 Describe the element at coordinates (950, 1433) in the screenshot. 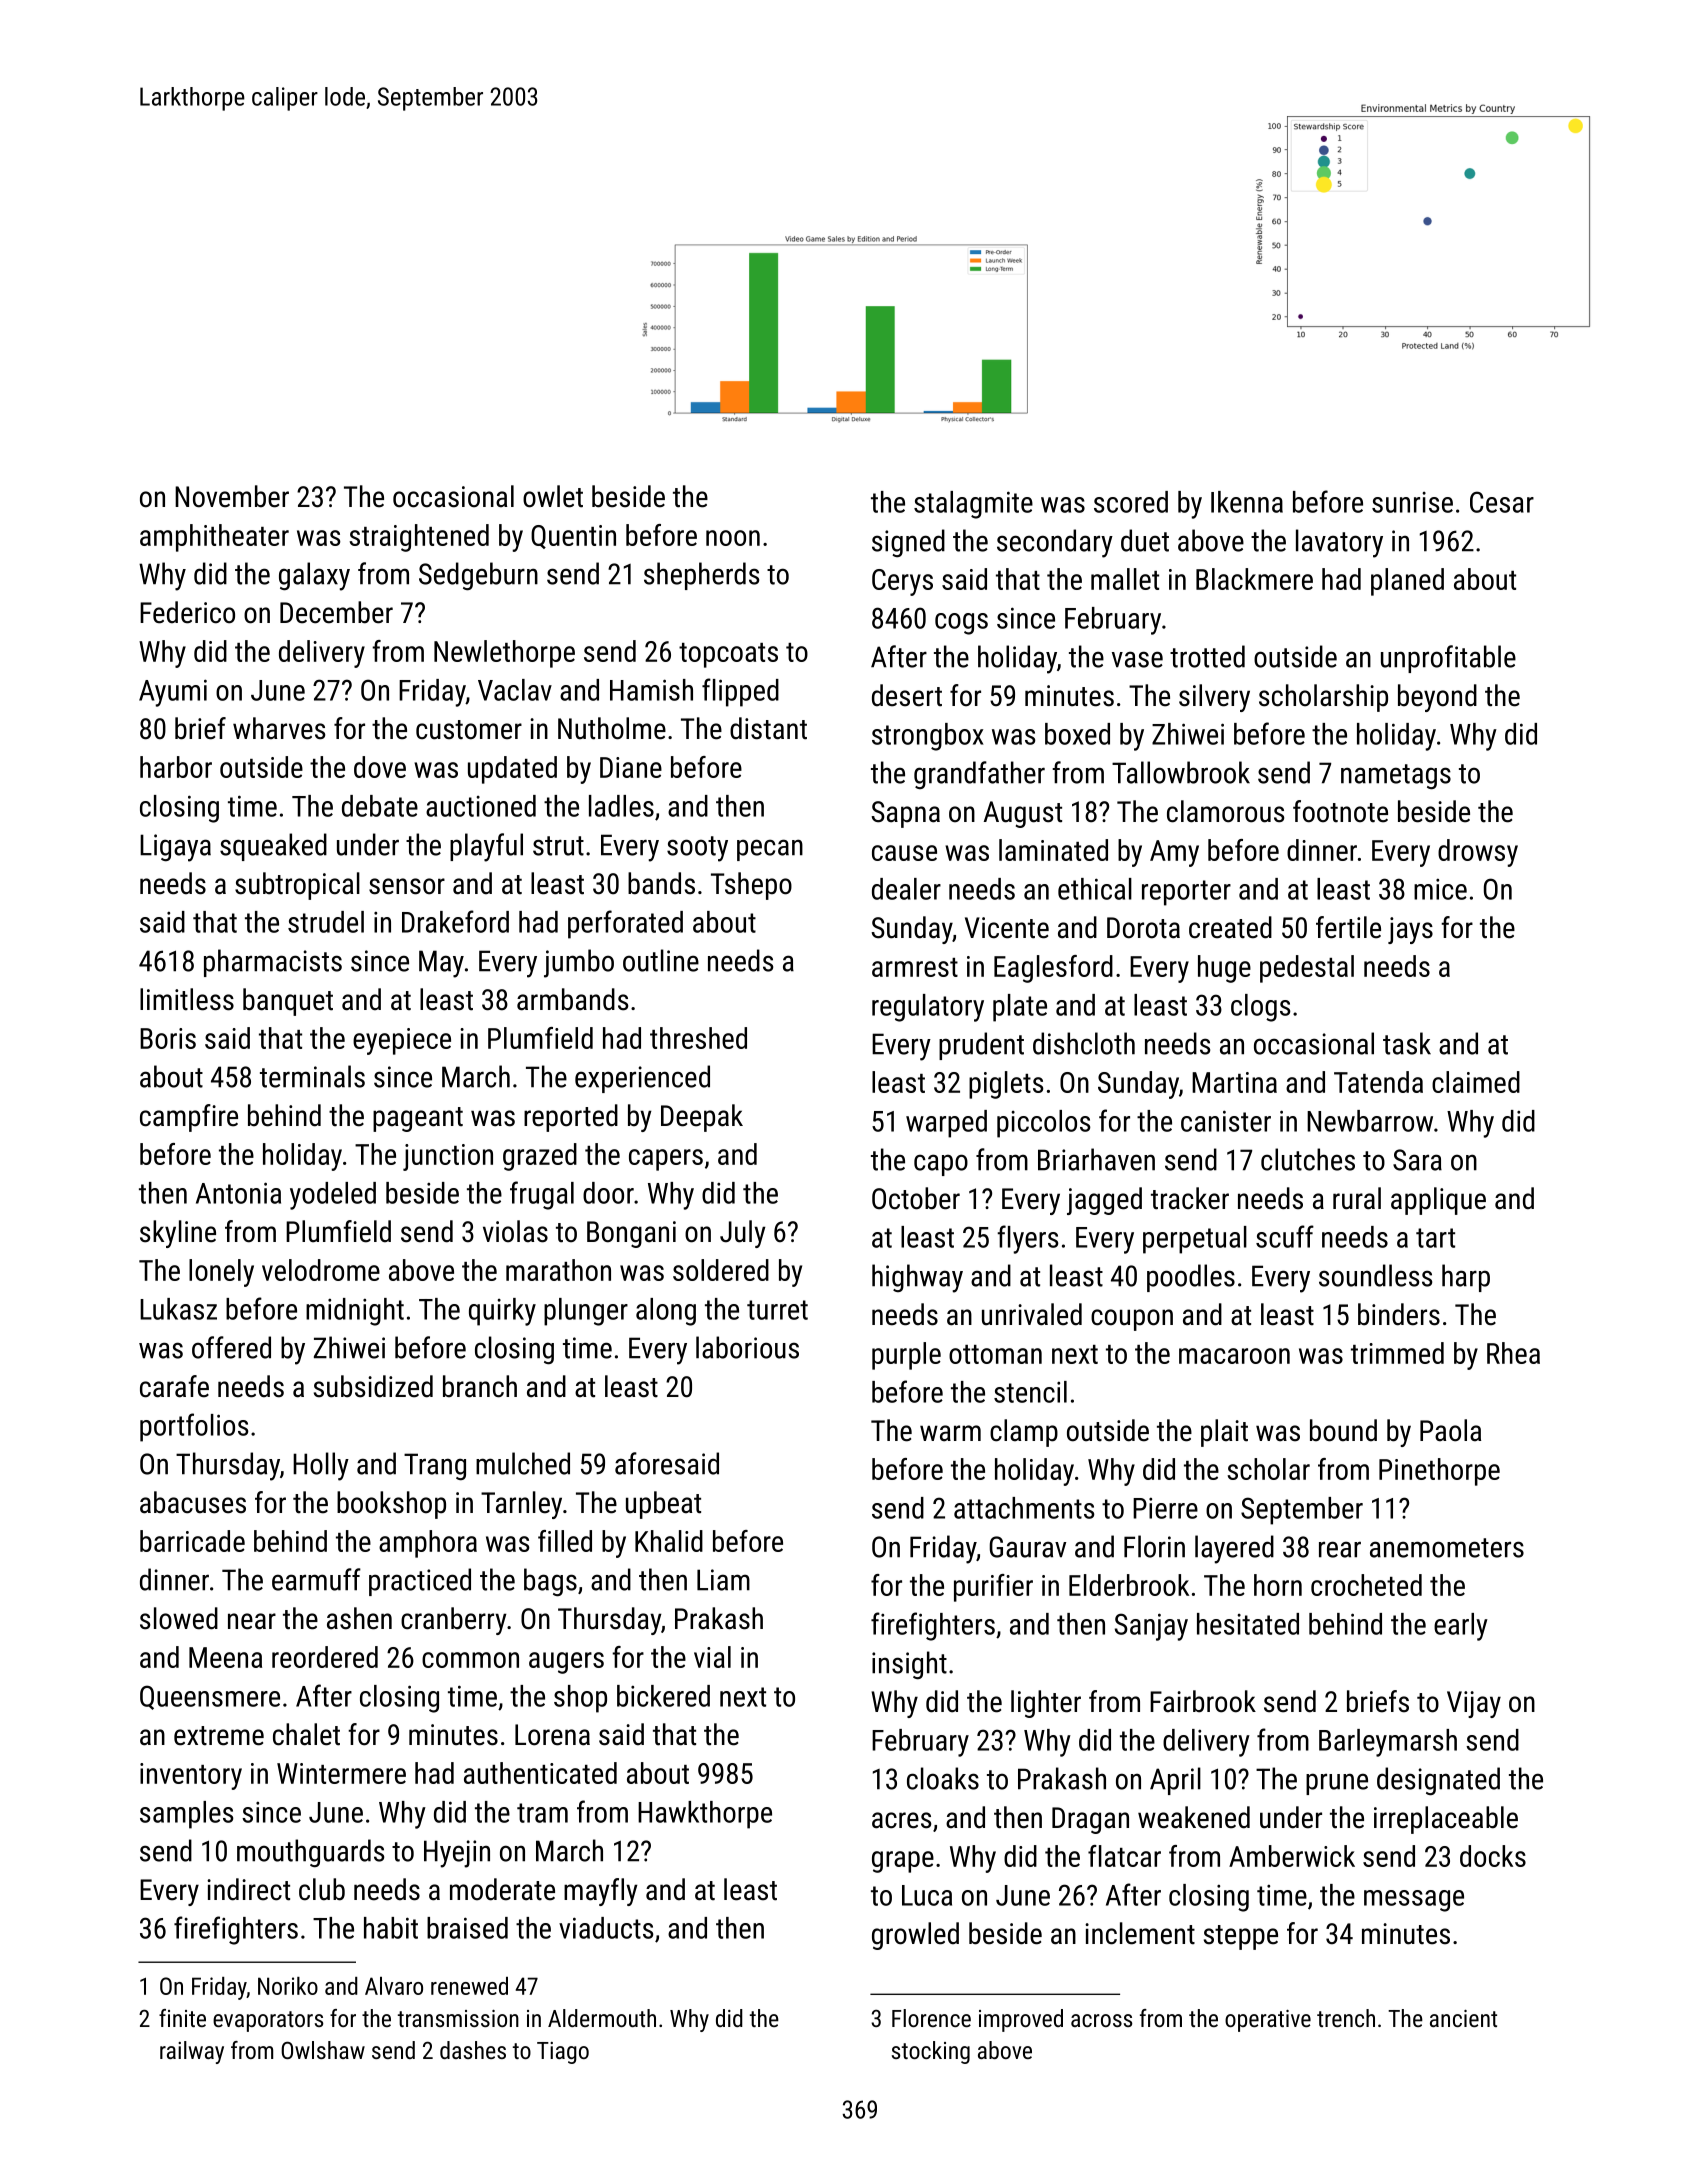

I see `warm` at that location.
